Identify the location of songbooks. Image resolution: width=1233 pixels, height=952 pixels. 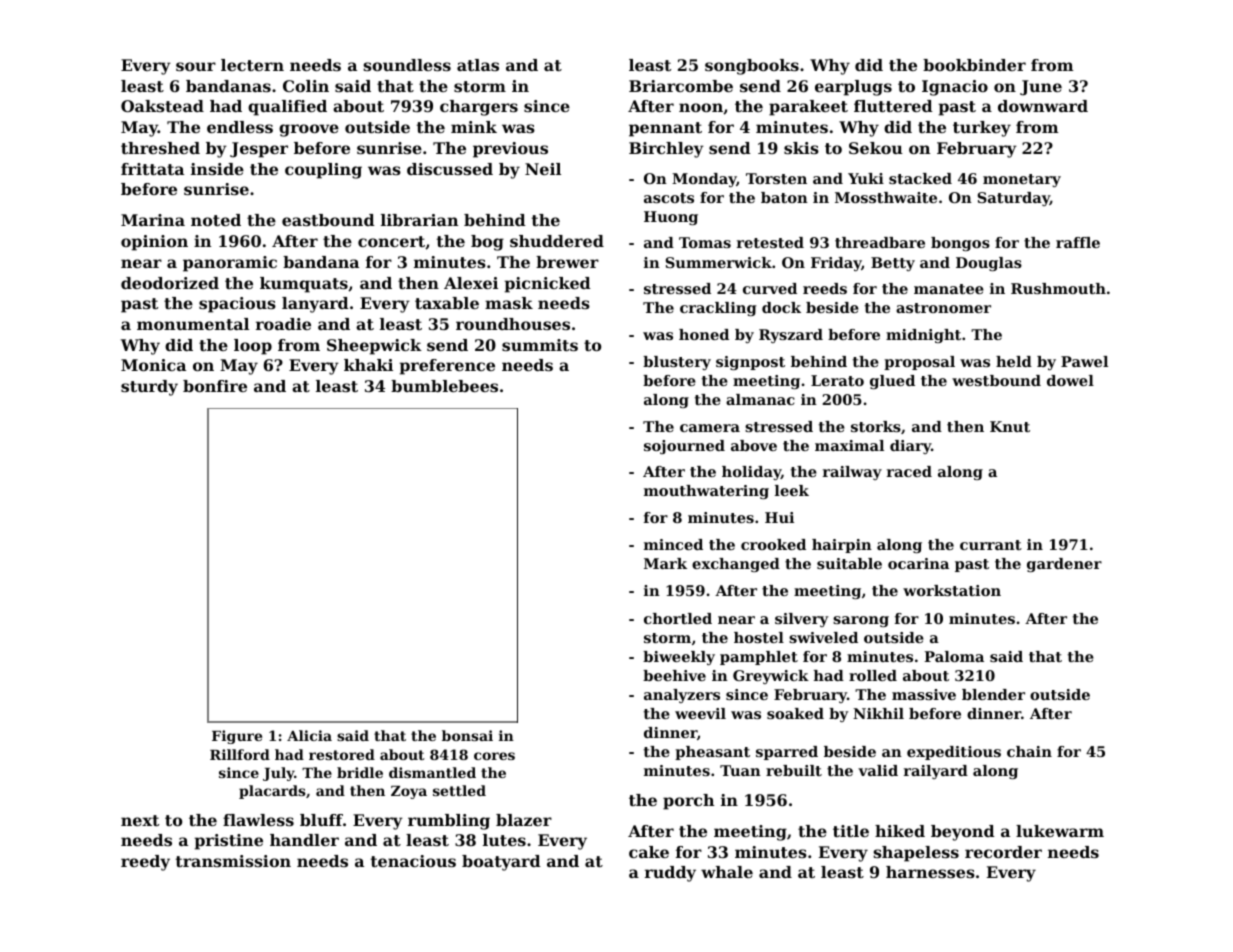
(752, 67).
